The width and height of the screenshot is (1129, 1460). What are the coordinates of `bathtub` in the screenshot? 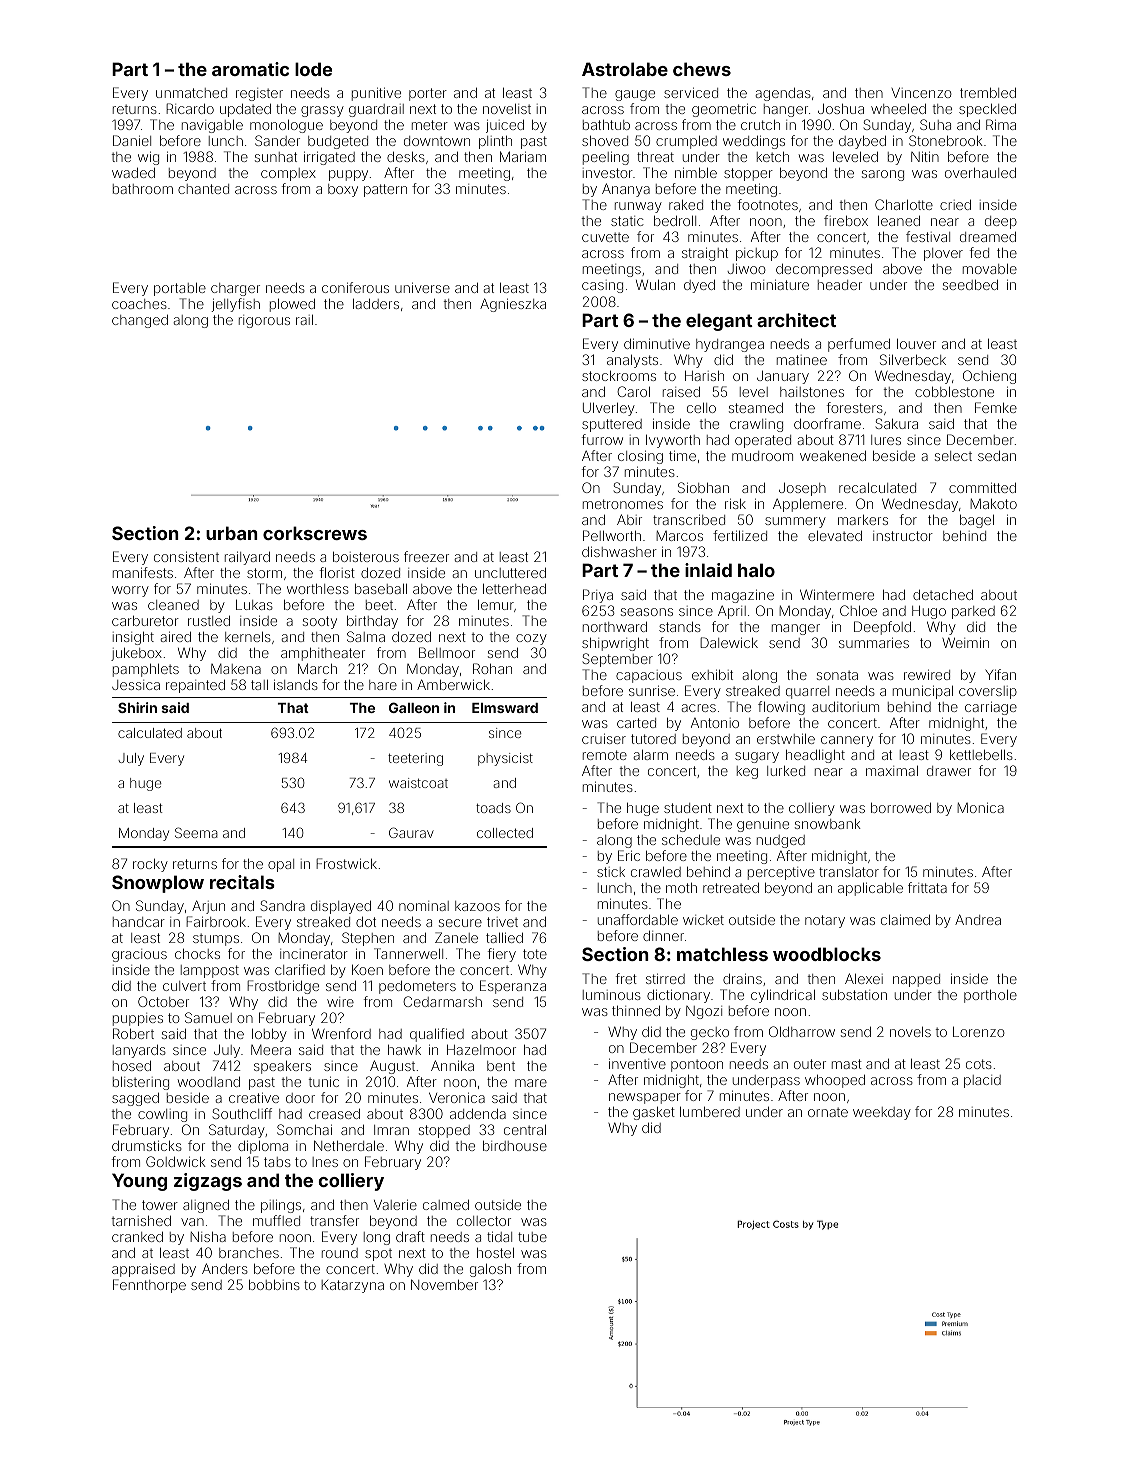 It's located at (606, 125).
